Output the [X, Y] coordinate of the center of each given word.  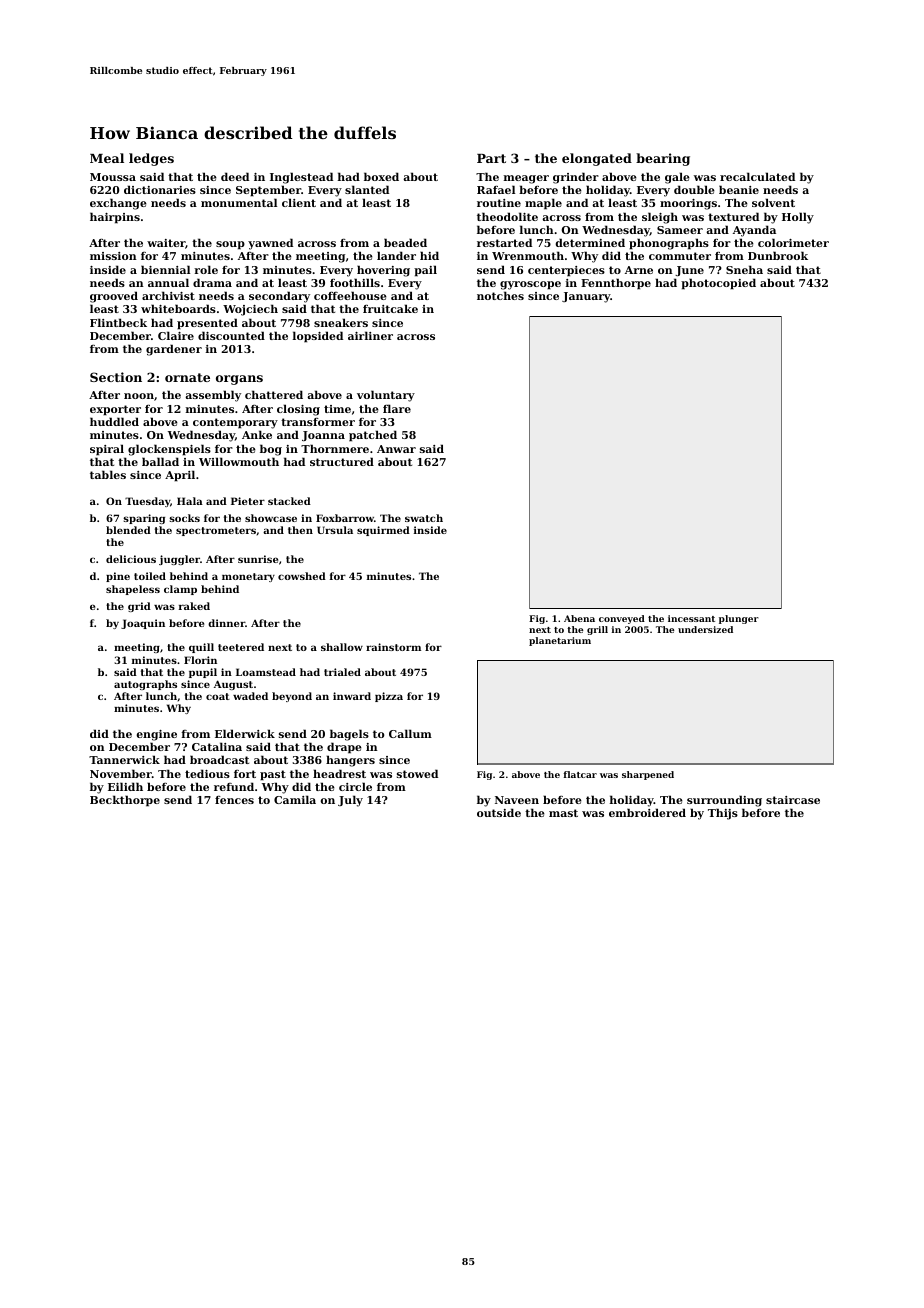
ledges [151, 159]
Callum [410, 733]
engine [157, 735]
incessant [691, 618]
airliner [370, 335]
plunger [739, 619]
